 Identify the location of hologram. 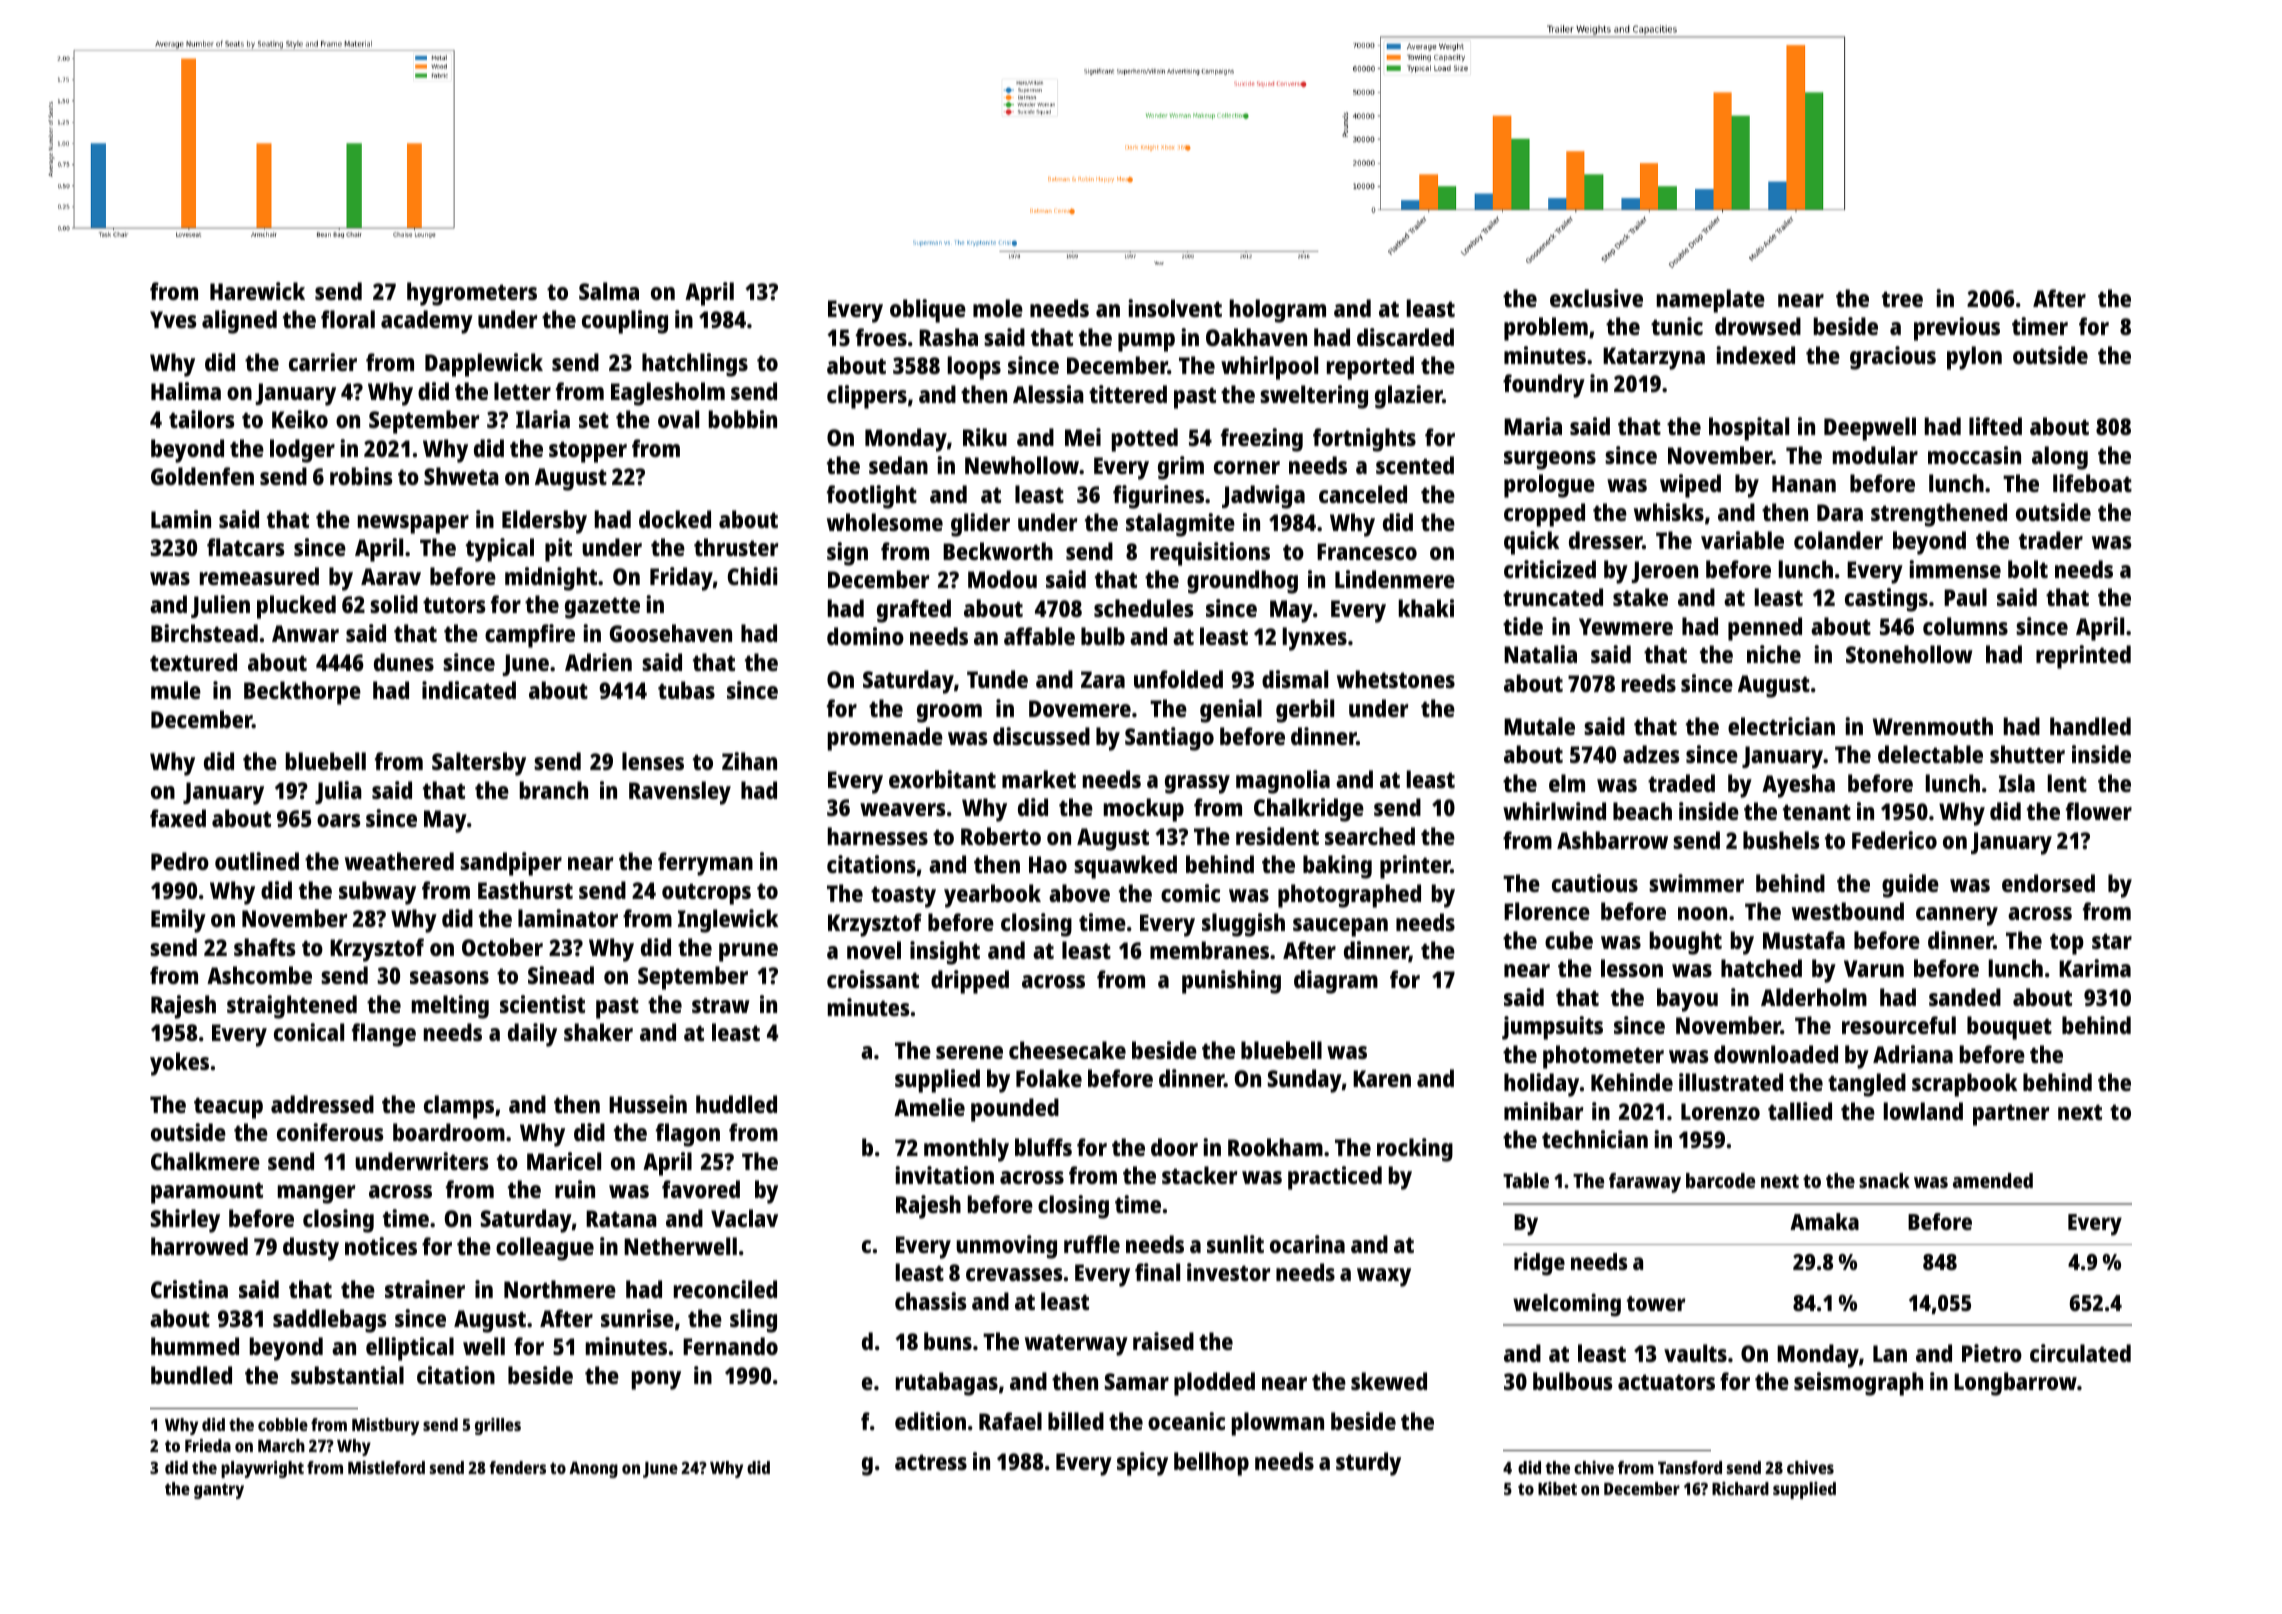
(1278, 311).
